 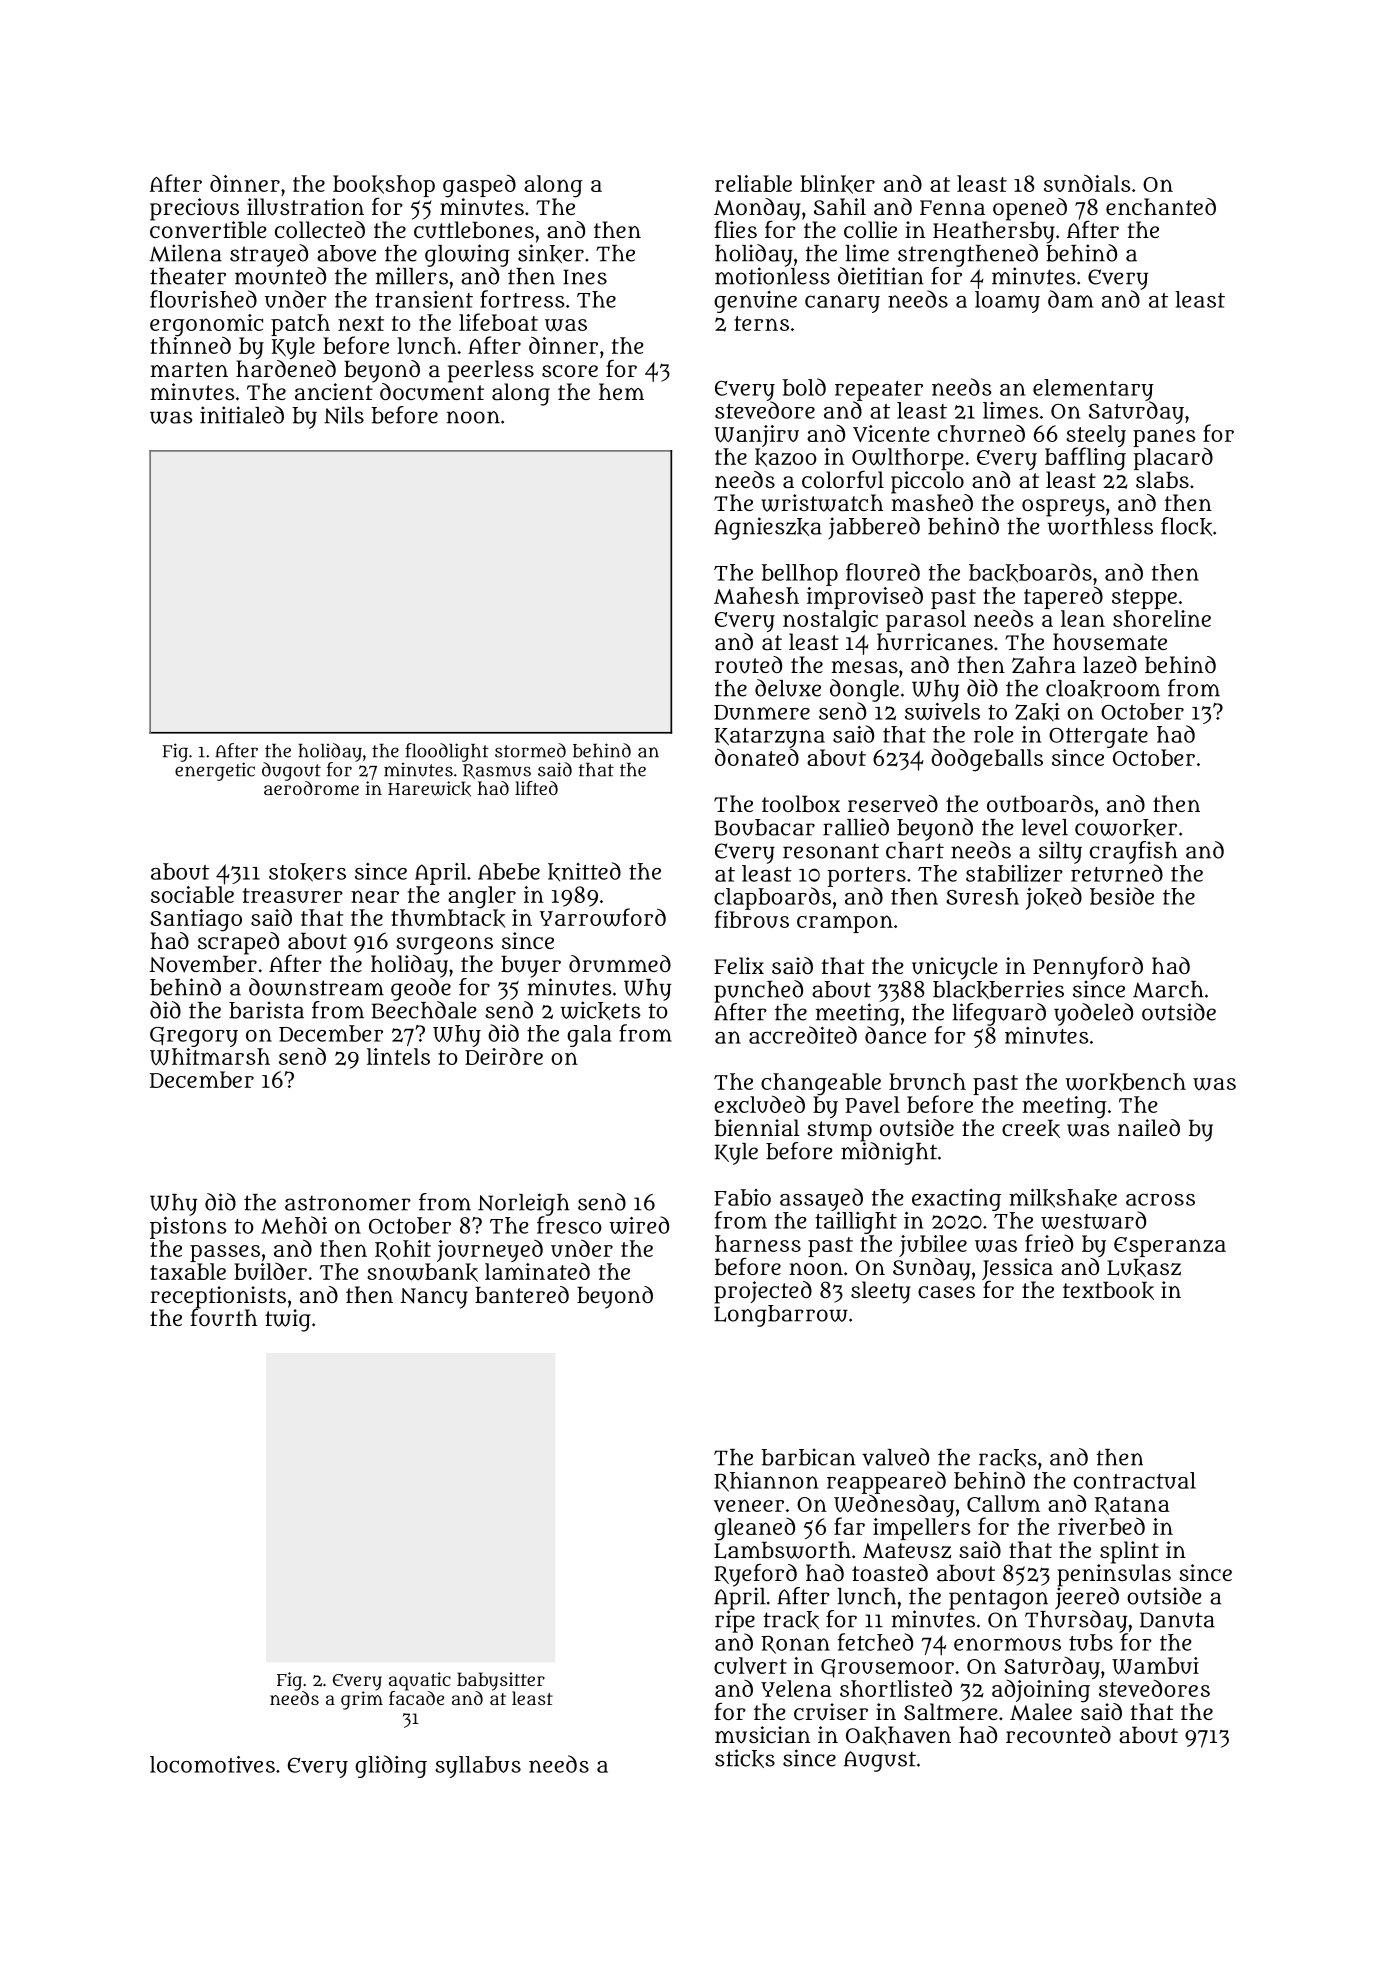 What do you see at coordinates (1168, 989) in the screenshot?
I see `March` at bounding box center [1168, 989].
